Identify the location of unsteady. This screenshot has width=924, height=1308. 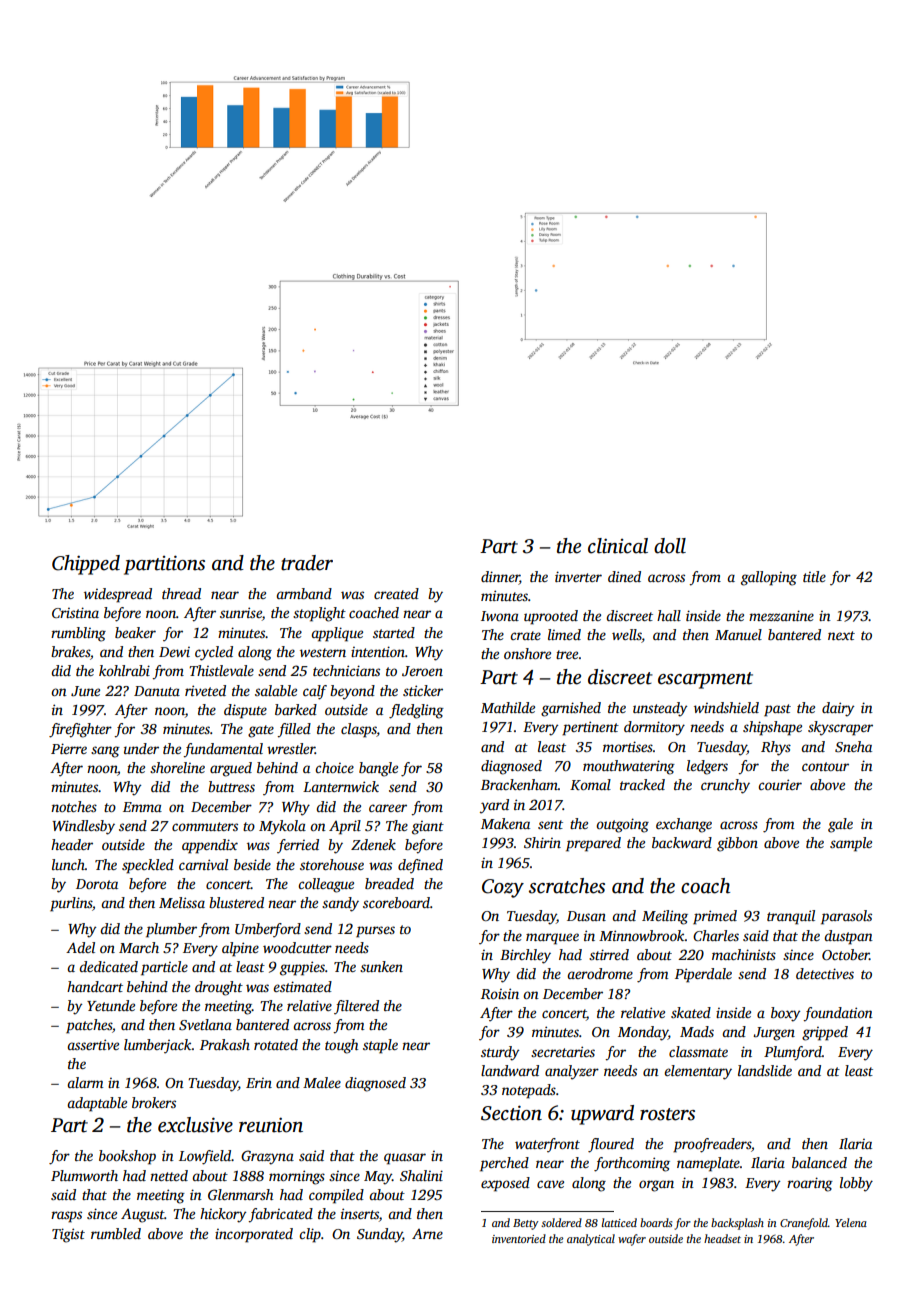
(660, 709).
